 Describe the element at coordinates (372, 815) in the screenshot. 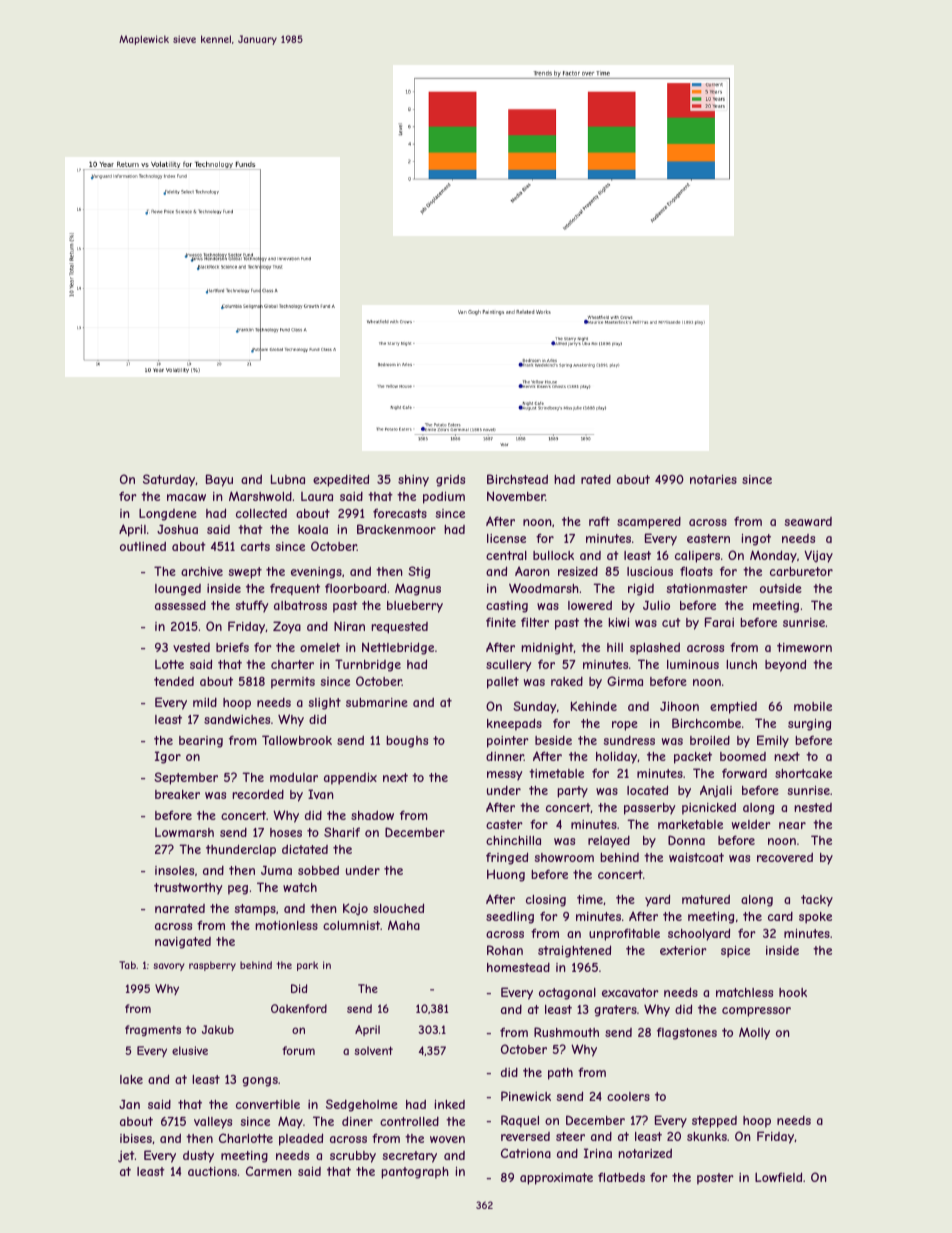

I see `shadow` at that location.
